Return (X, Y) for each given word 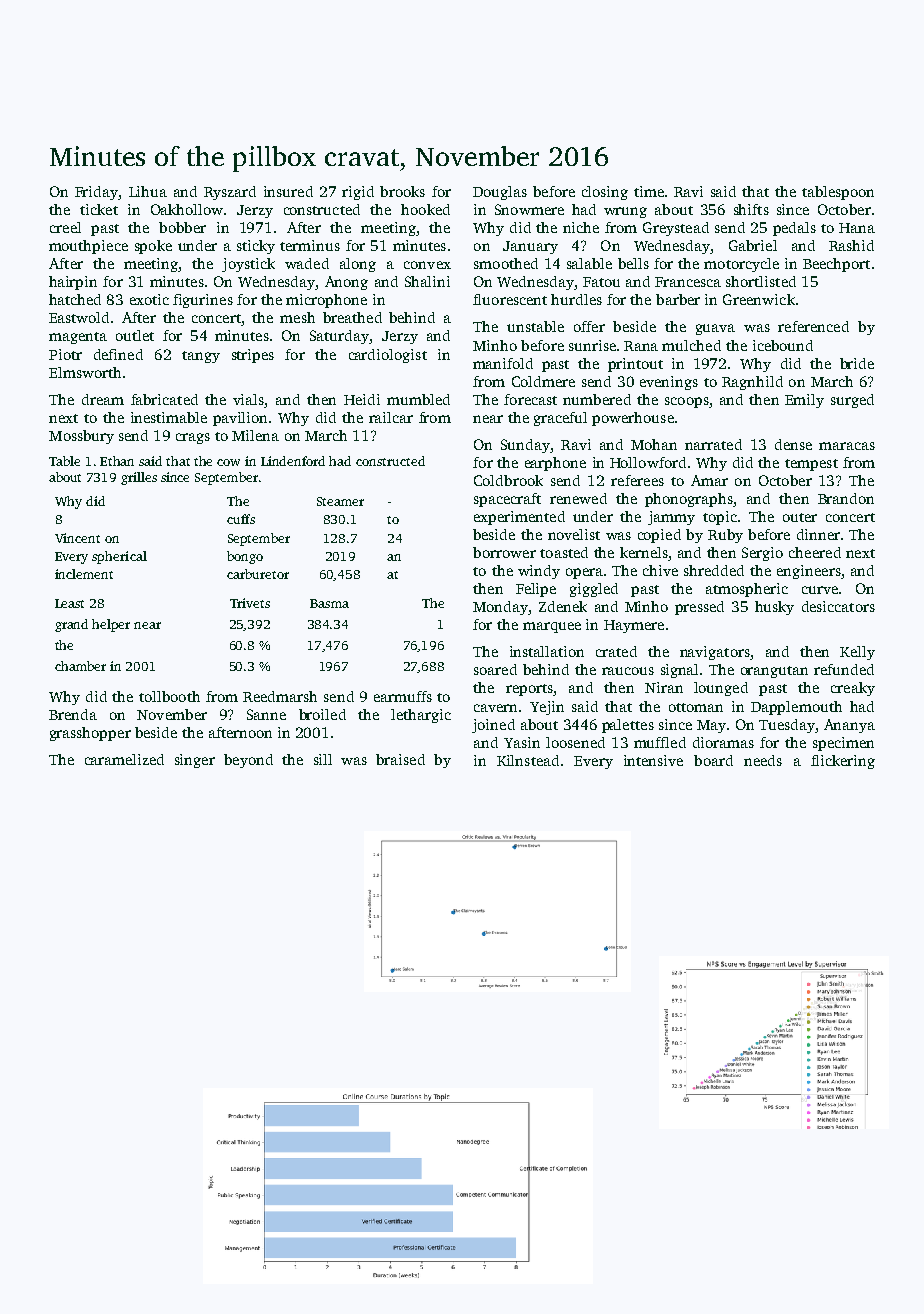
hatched (75, 299)
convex (427, 265)
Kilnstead (528, 760)
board (713, 760)
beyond (248, 761)
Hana (857, 228)
